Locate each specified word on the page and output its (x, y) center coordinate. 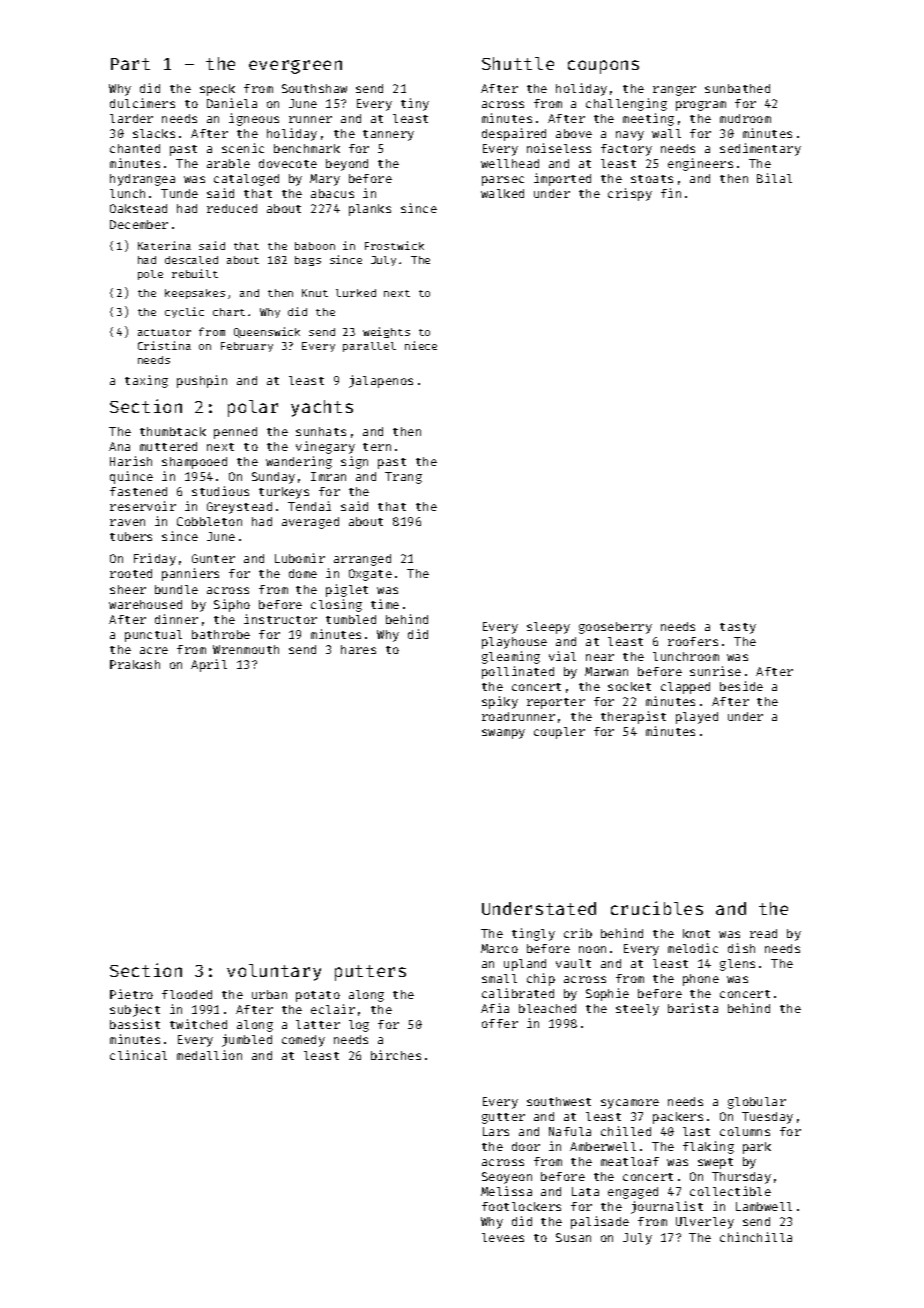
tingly (533, 934)
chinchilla (756, 1237)
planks (370, 210)
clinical (138, 1055)
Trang (403, 478)
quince (131, 477)
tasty (738, 628)
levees (503, 1237)
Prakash (135, 664)
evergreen (295, 67)
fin (671, 193)
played (697, 718)
